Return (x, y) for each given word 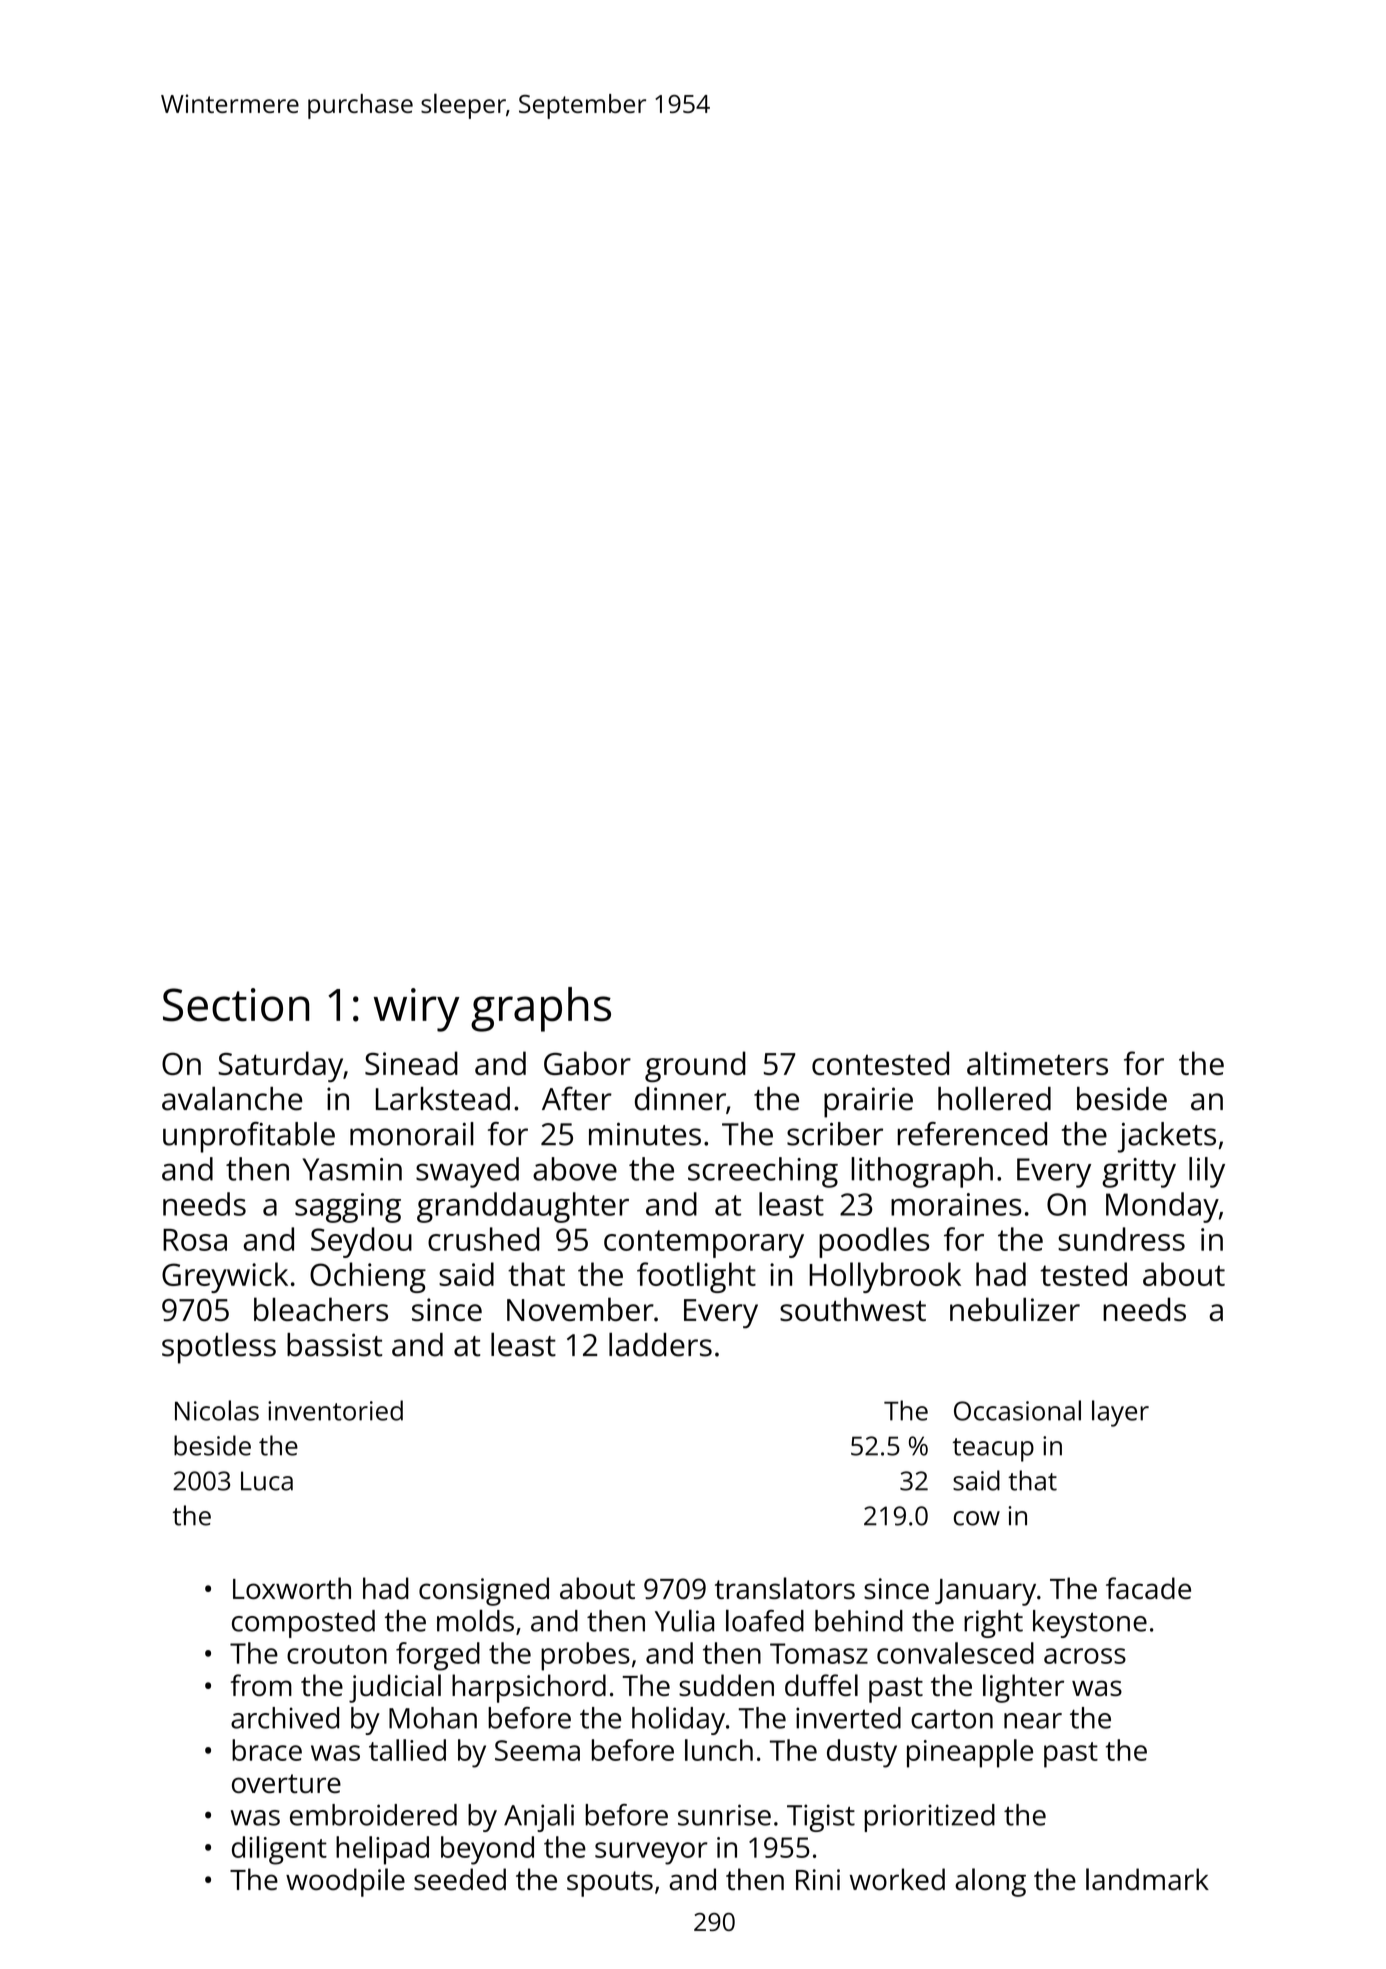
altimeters (1037, 1063)
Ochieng (368, 1277)
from (261, 1685)
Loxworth (292, 1588)
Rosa (195, 1240)
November (580, 1309)
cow (977, 1518)
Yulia (684, 1620)
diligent (279, 1850)
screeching (763, 1172)
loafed (765, 1620)
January (985, 1592)
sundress (1121, 1239)
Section (236, 1005)
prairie (868, 1102)
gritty (1139, 1173)
